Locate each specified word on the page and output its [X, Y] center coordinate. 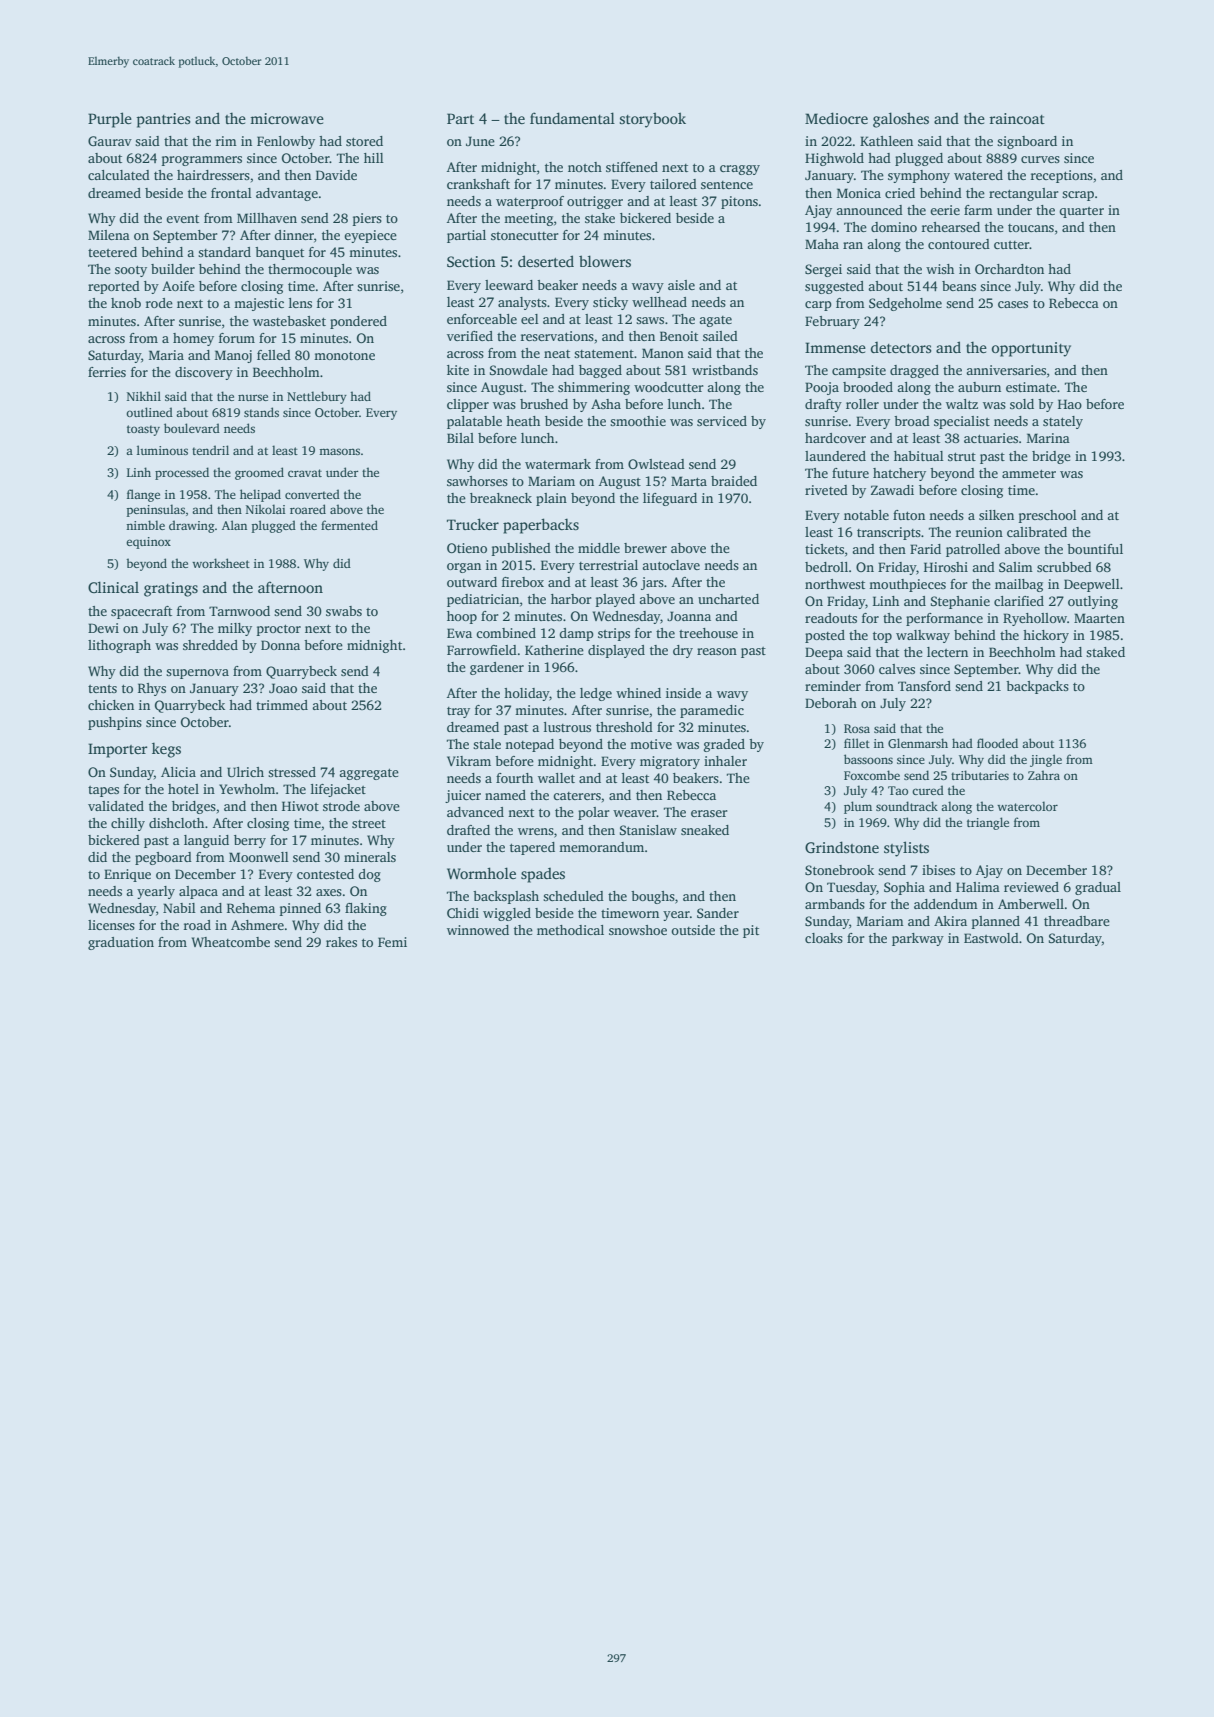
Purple [110, 120]
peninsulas [156, 510]
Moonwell [259, 857]
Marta [689, 481]
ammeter [1029, 474]
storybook [653, 120]
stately [1063, 422]
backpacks [1037, 687]
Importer [117, 750]
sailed [720, 336]
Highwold [834, 159]
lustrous [567, 727]
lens [300, 303]
